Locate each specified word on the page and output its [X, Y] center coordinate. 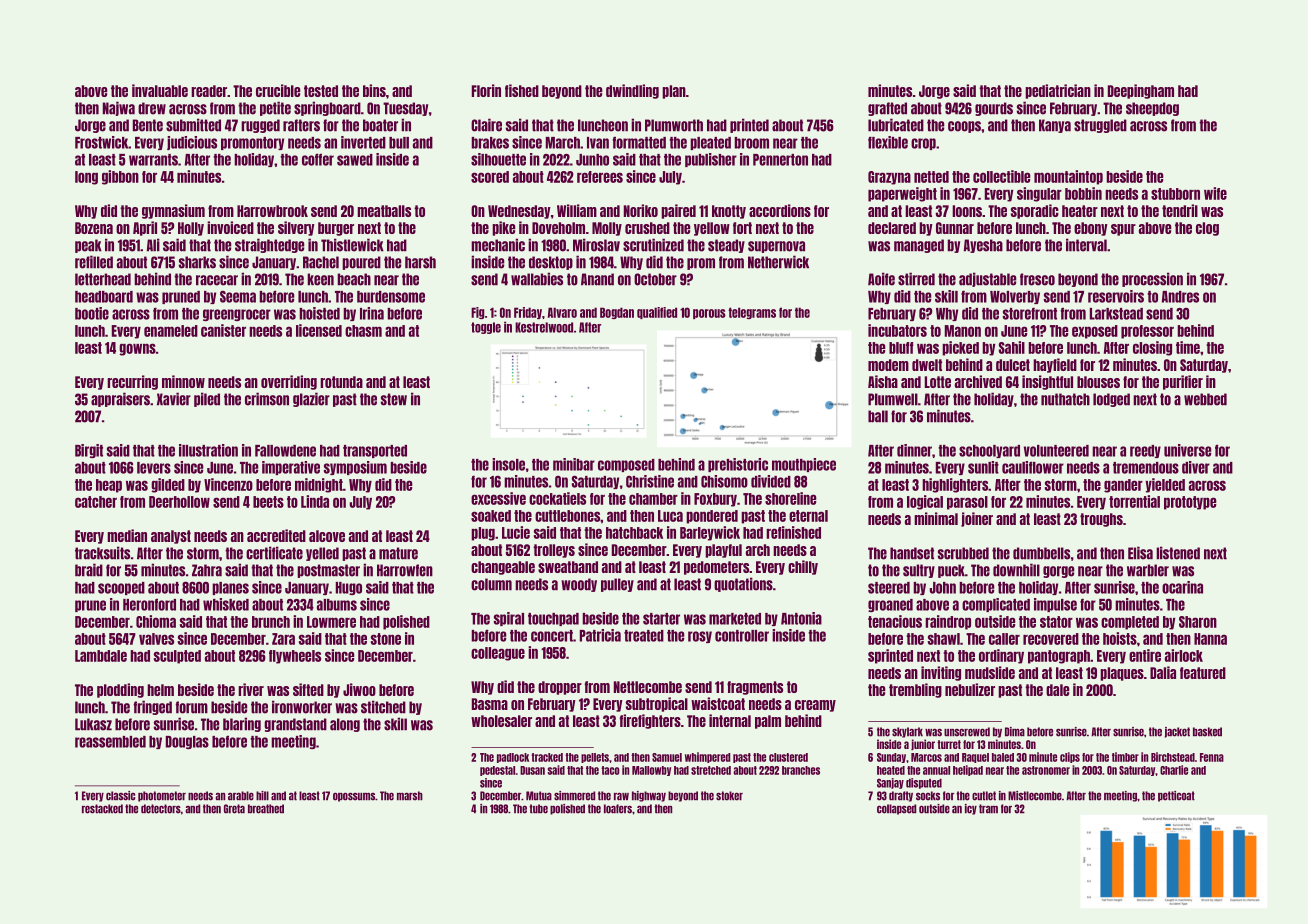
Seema [238, 296]
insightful [1047, 382]
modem [888, 365]
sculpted [177, 657]
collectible [1002, 176]
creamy [815, 706]
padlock [513, 758]
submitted [193, 125]
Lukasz [93, 724]
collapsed [896, 809]
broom [752, 143]
